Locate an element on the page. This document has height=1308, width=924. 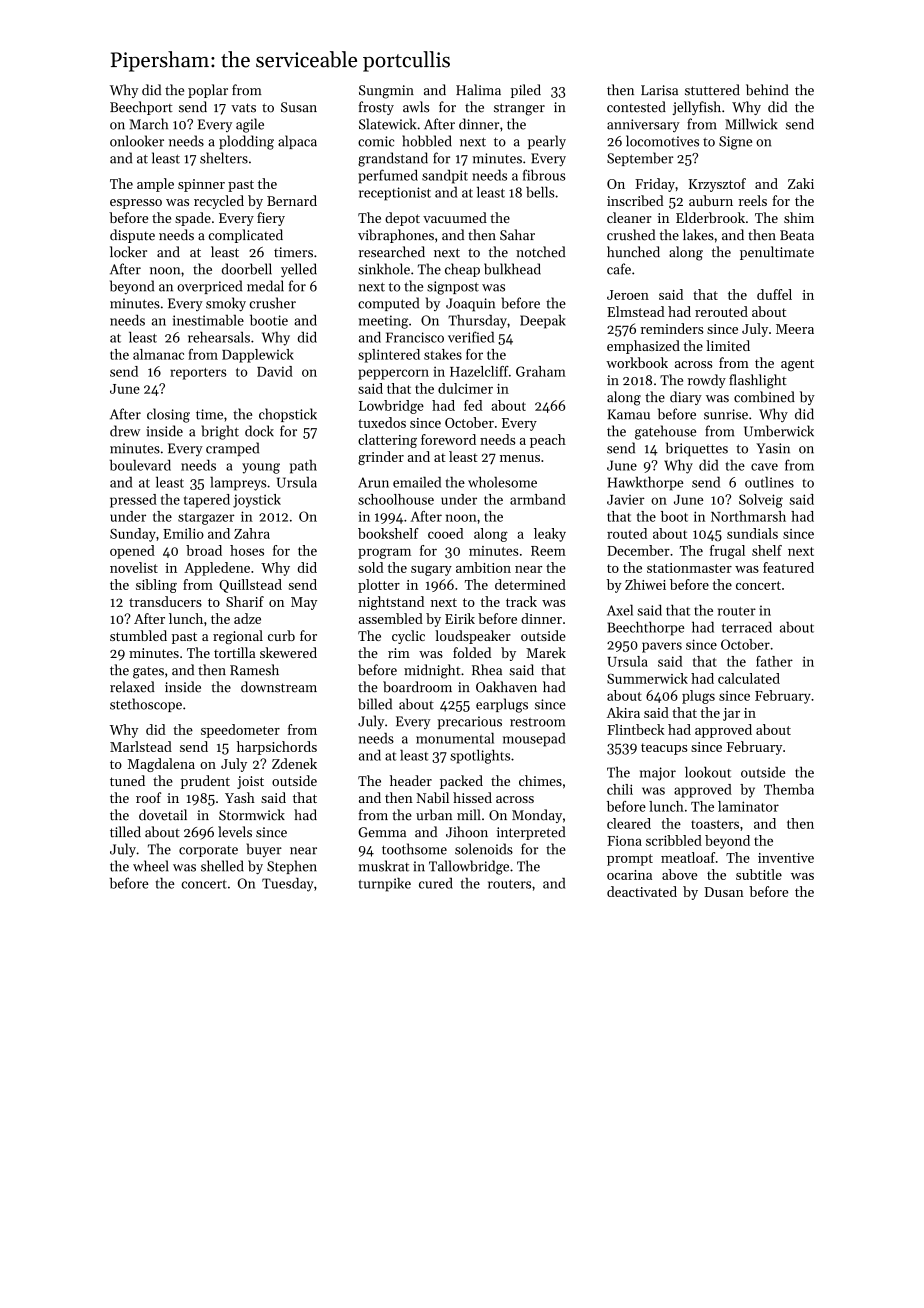
gates is located at coordinates (148, 673).
